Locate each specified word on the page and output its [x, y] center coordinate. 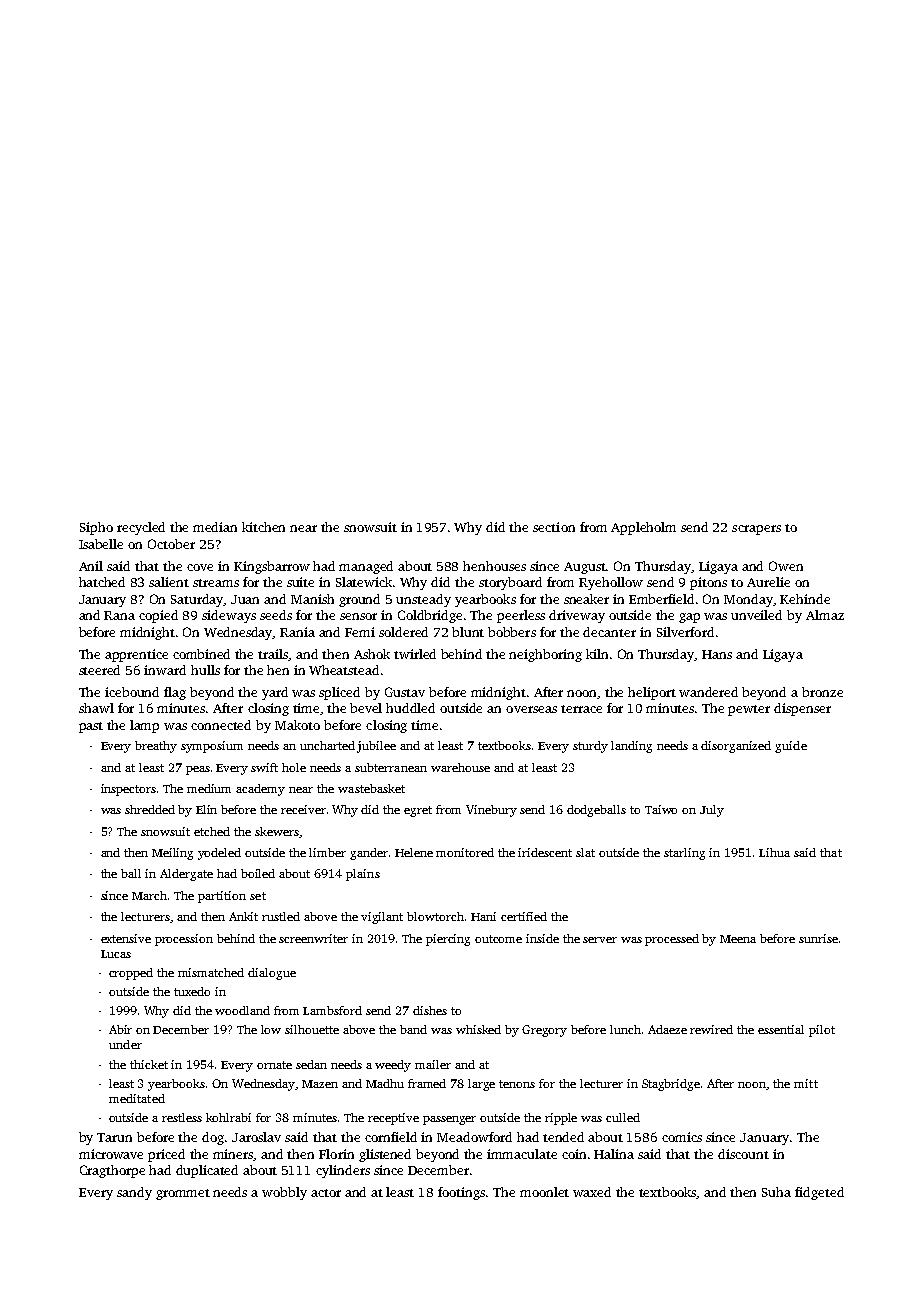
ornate [274, 1065]
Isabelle [101, 544]
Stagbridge [671, 1085]
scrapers [756, 530]
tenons [517, 1084]
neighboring [545, 655]
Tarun [114, 1137]
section [554, 527]
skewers [277, 831]
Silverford [685, 632]
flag [175, 693]
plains [363, 875]
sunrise [818, 938]
